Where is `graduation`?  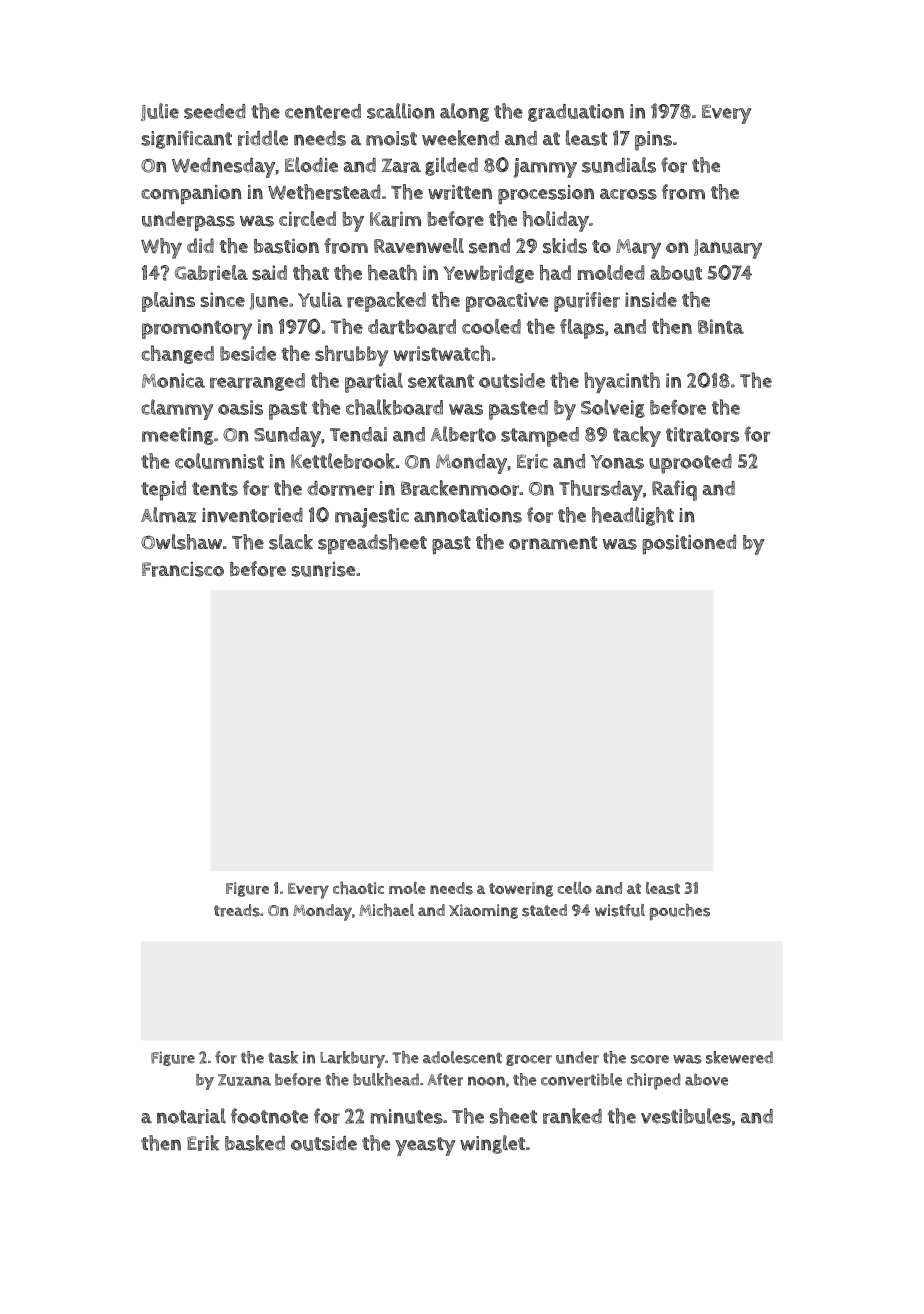 graduation is located at coordinates (576, 113).
